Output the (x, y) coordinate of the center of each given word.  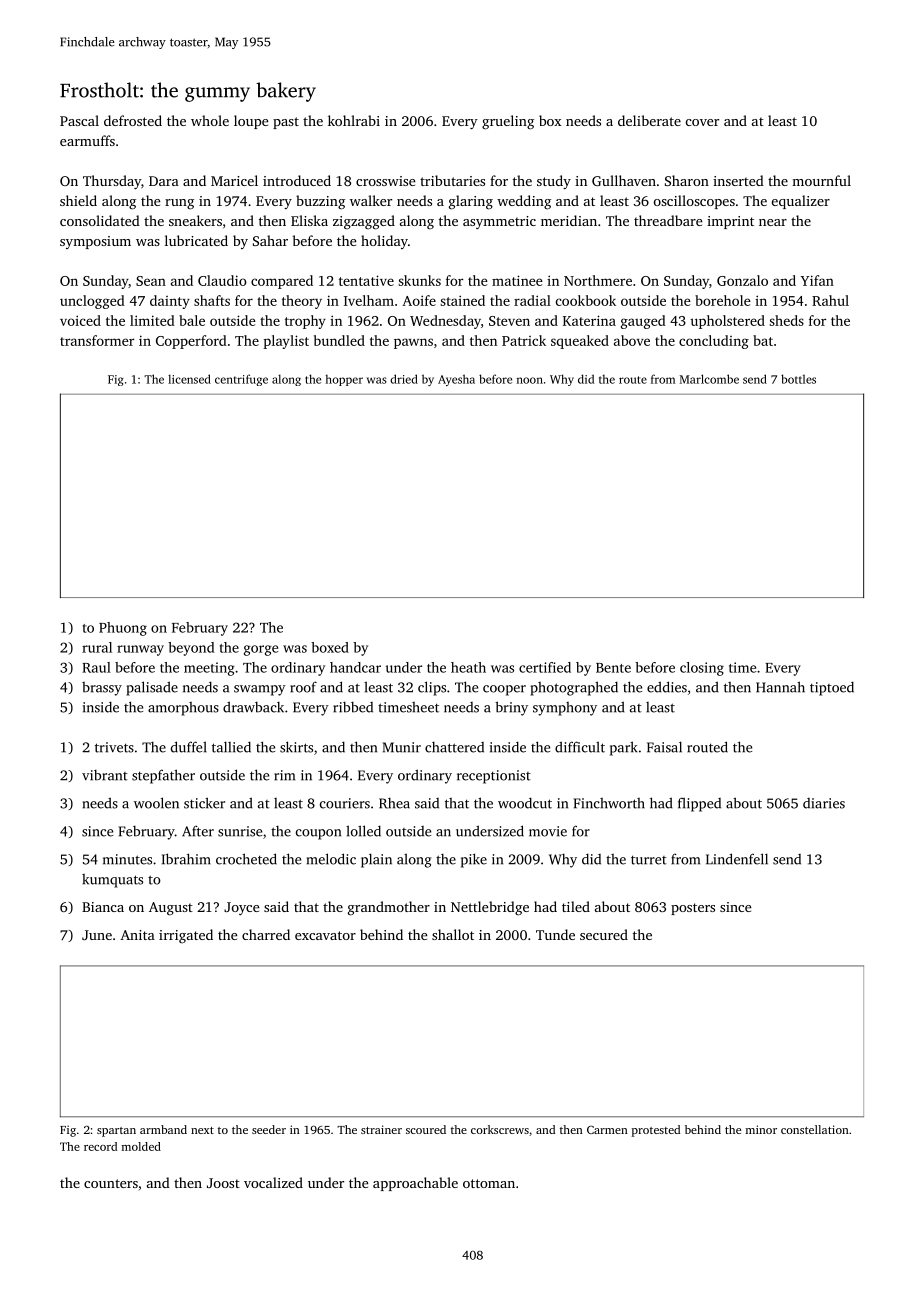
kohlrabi (354, 120)
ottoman (489, 1183)
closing (702, 669)
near (773, 222)
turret (649, 860)
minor (761, 1129)
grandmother (389, 908)
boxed (330, 647)
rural (97, 647)
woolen (156, 803)
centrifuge (241, 380)
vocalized (273, 1182)
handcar (355, 667)
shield (78, 200)
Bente (613, 668)
